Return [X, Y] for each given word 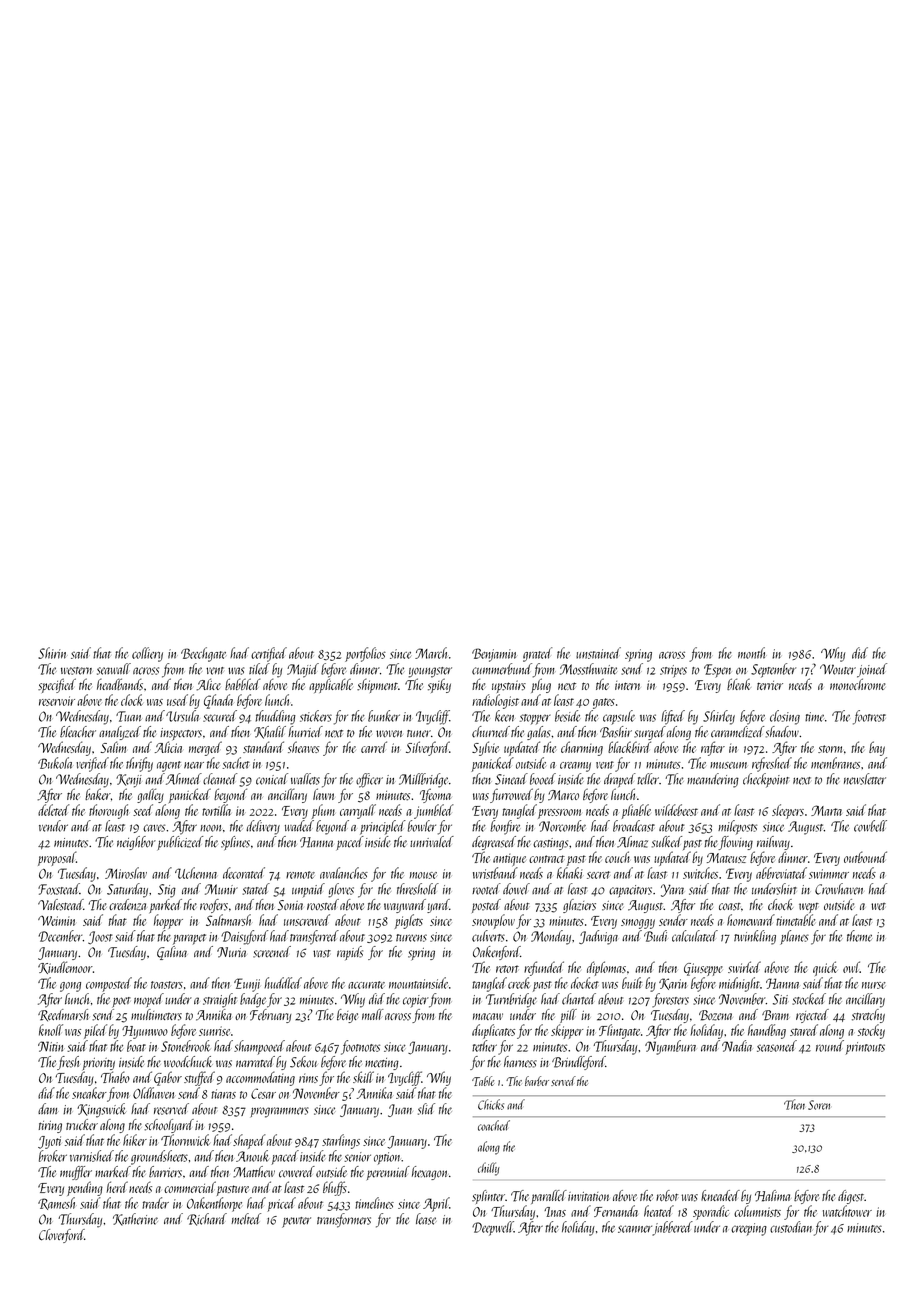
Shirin [52, 653]
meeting [382, 1064]
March [431, 653]
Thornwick [185, 1140]
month [752, 653]
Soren [819, 1105]
